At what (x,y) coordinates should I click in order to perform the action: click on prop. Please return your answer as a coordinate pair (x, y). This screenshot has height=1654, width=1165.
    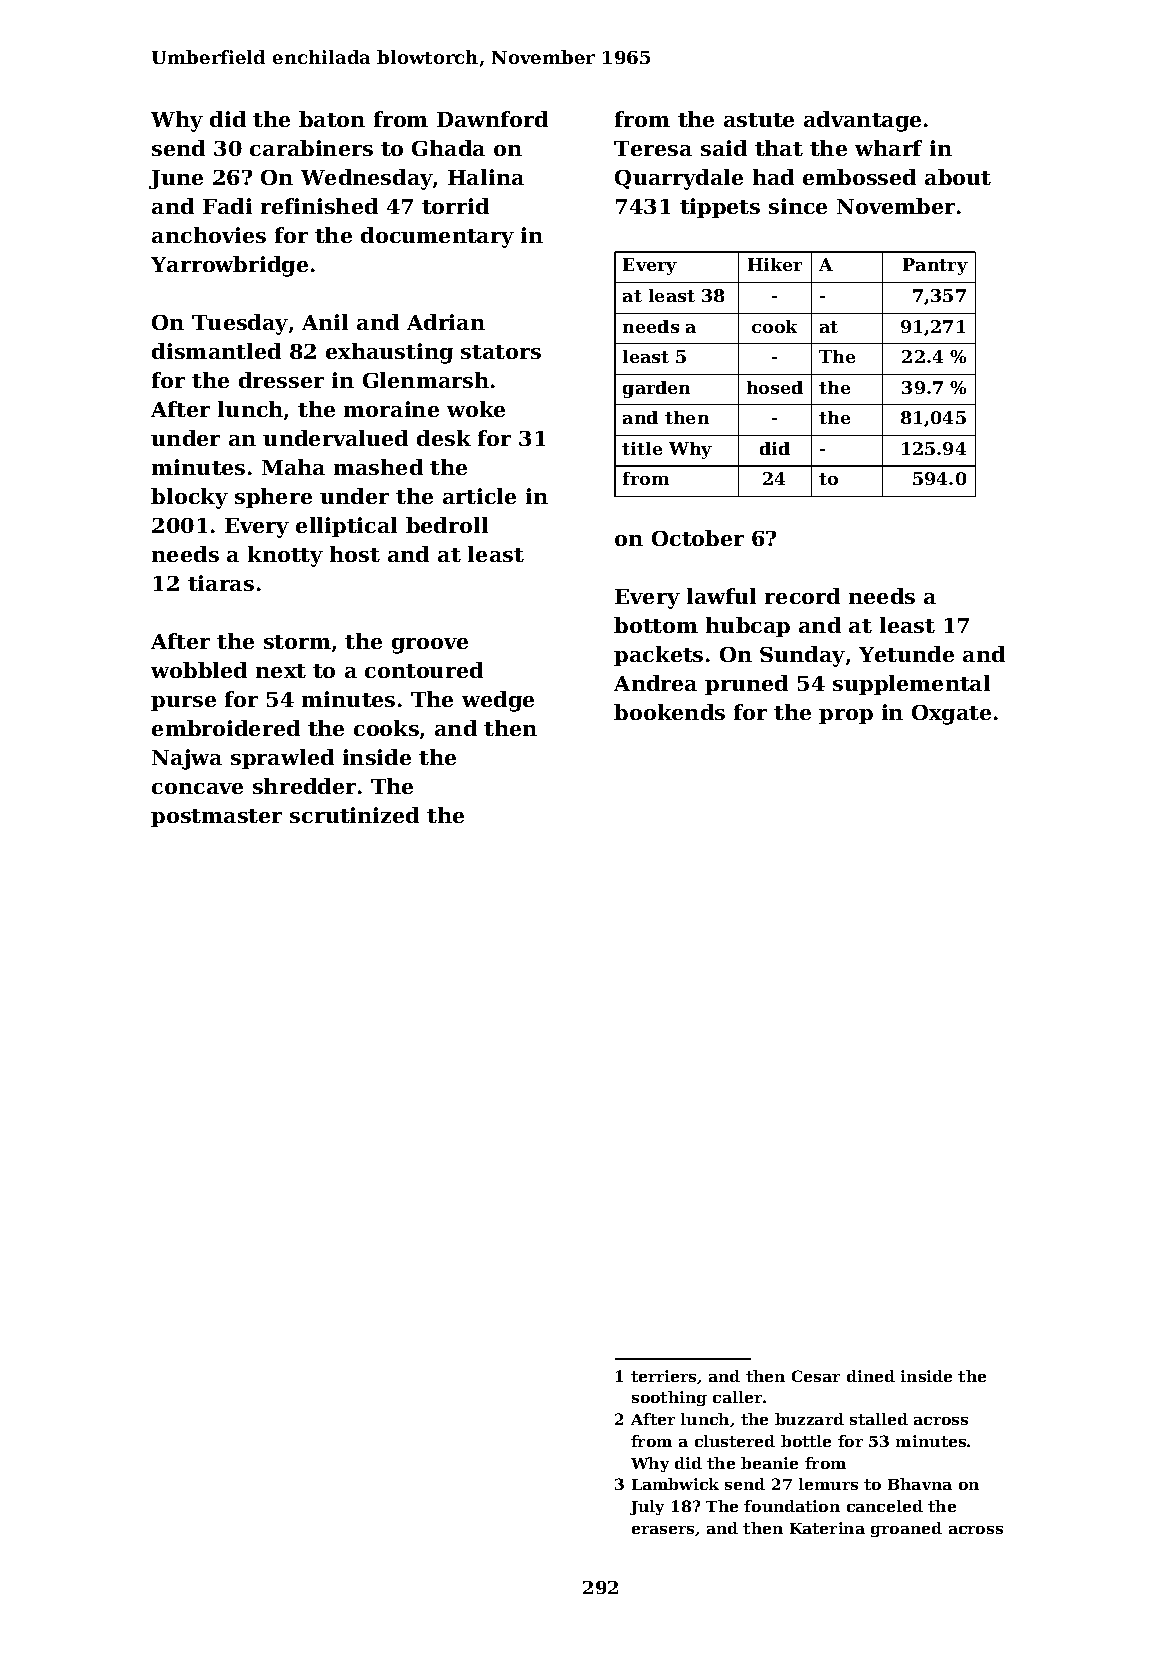
    Looking at the image, I should click on (846, 716).
